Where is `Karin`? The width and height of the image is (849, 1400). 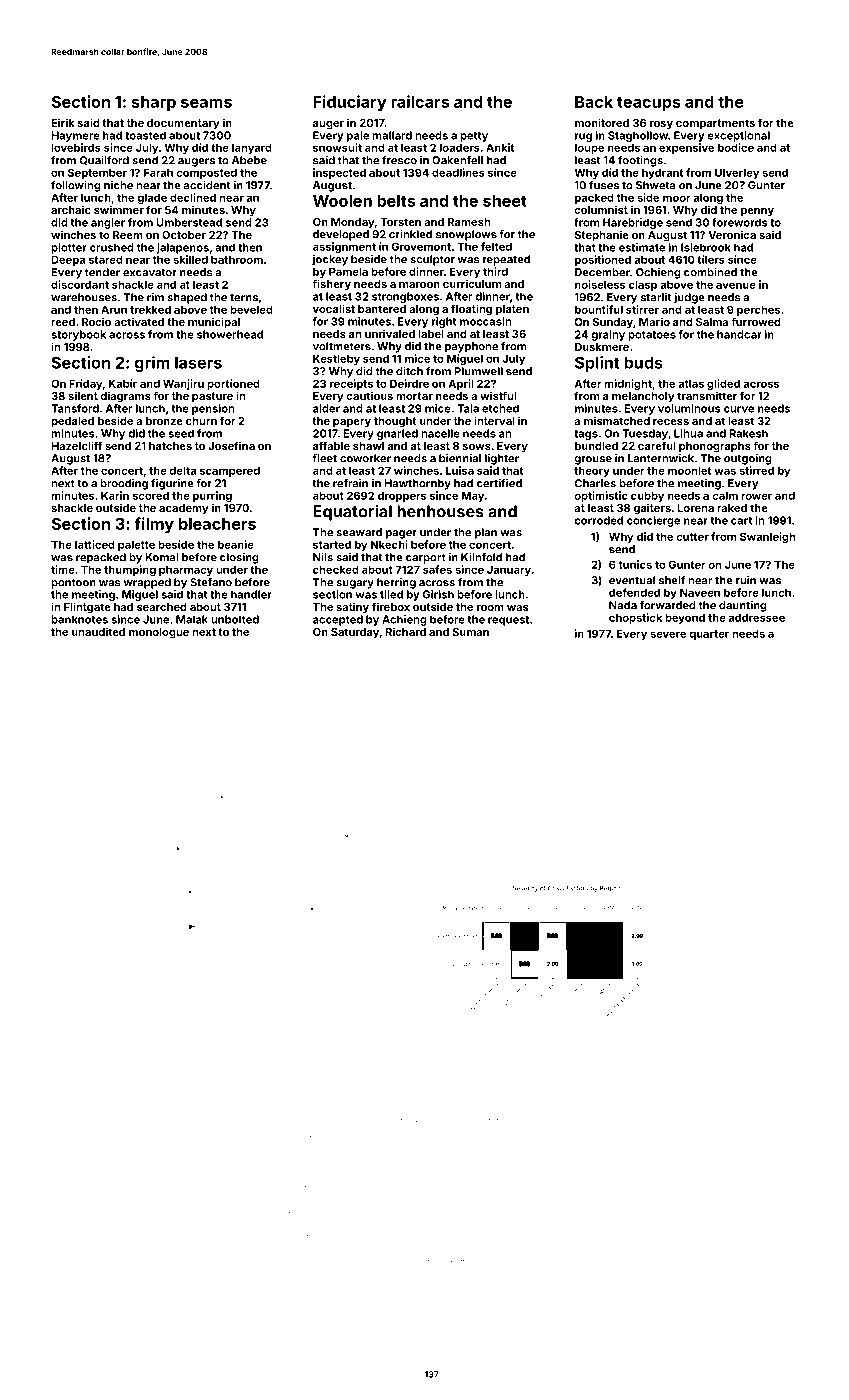
Karin is located at coordinates (115, 495).
